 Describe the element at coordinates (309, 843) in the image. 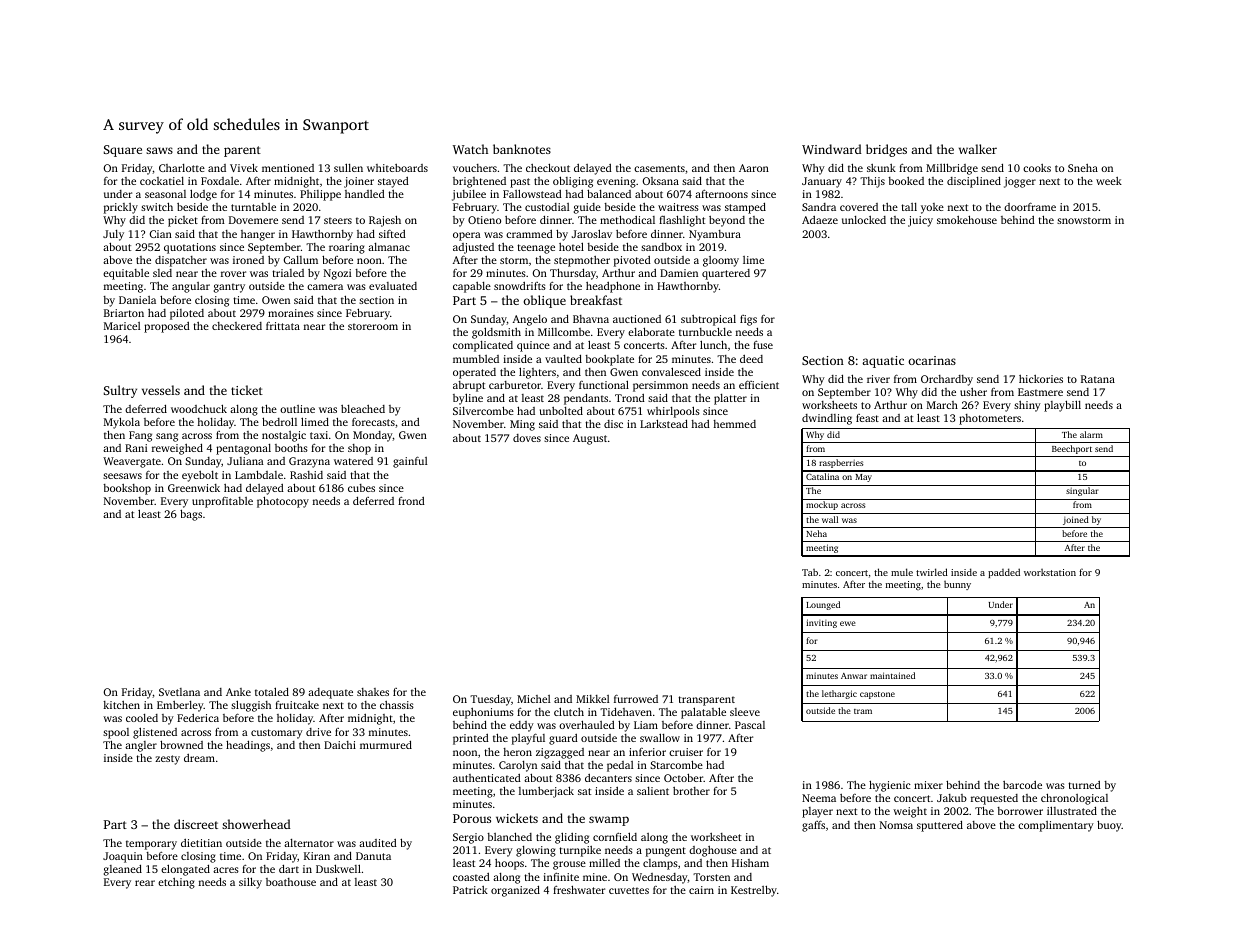

I see `alternator` at that location.
